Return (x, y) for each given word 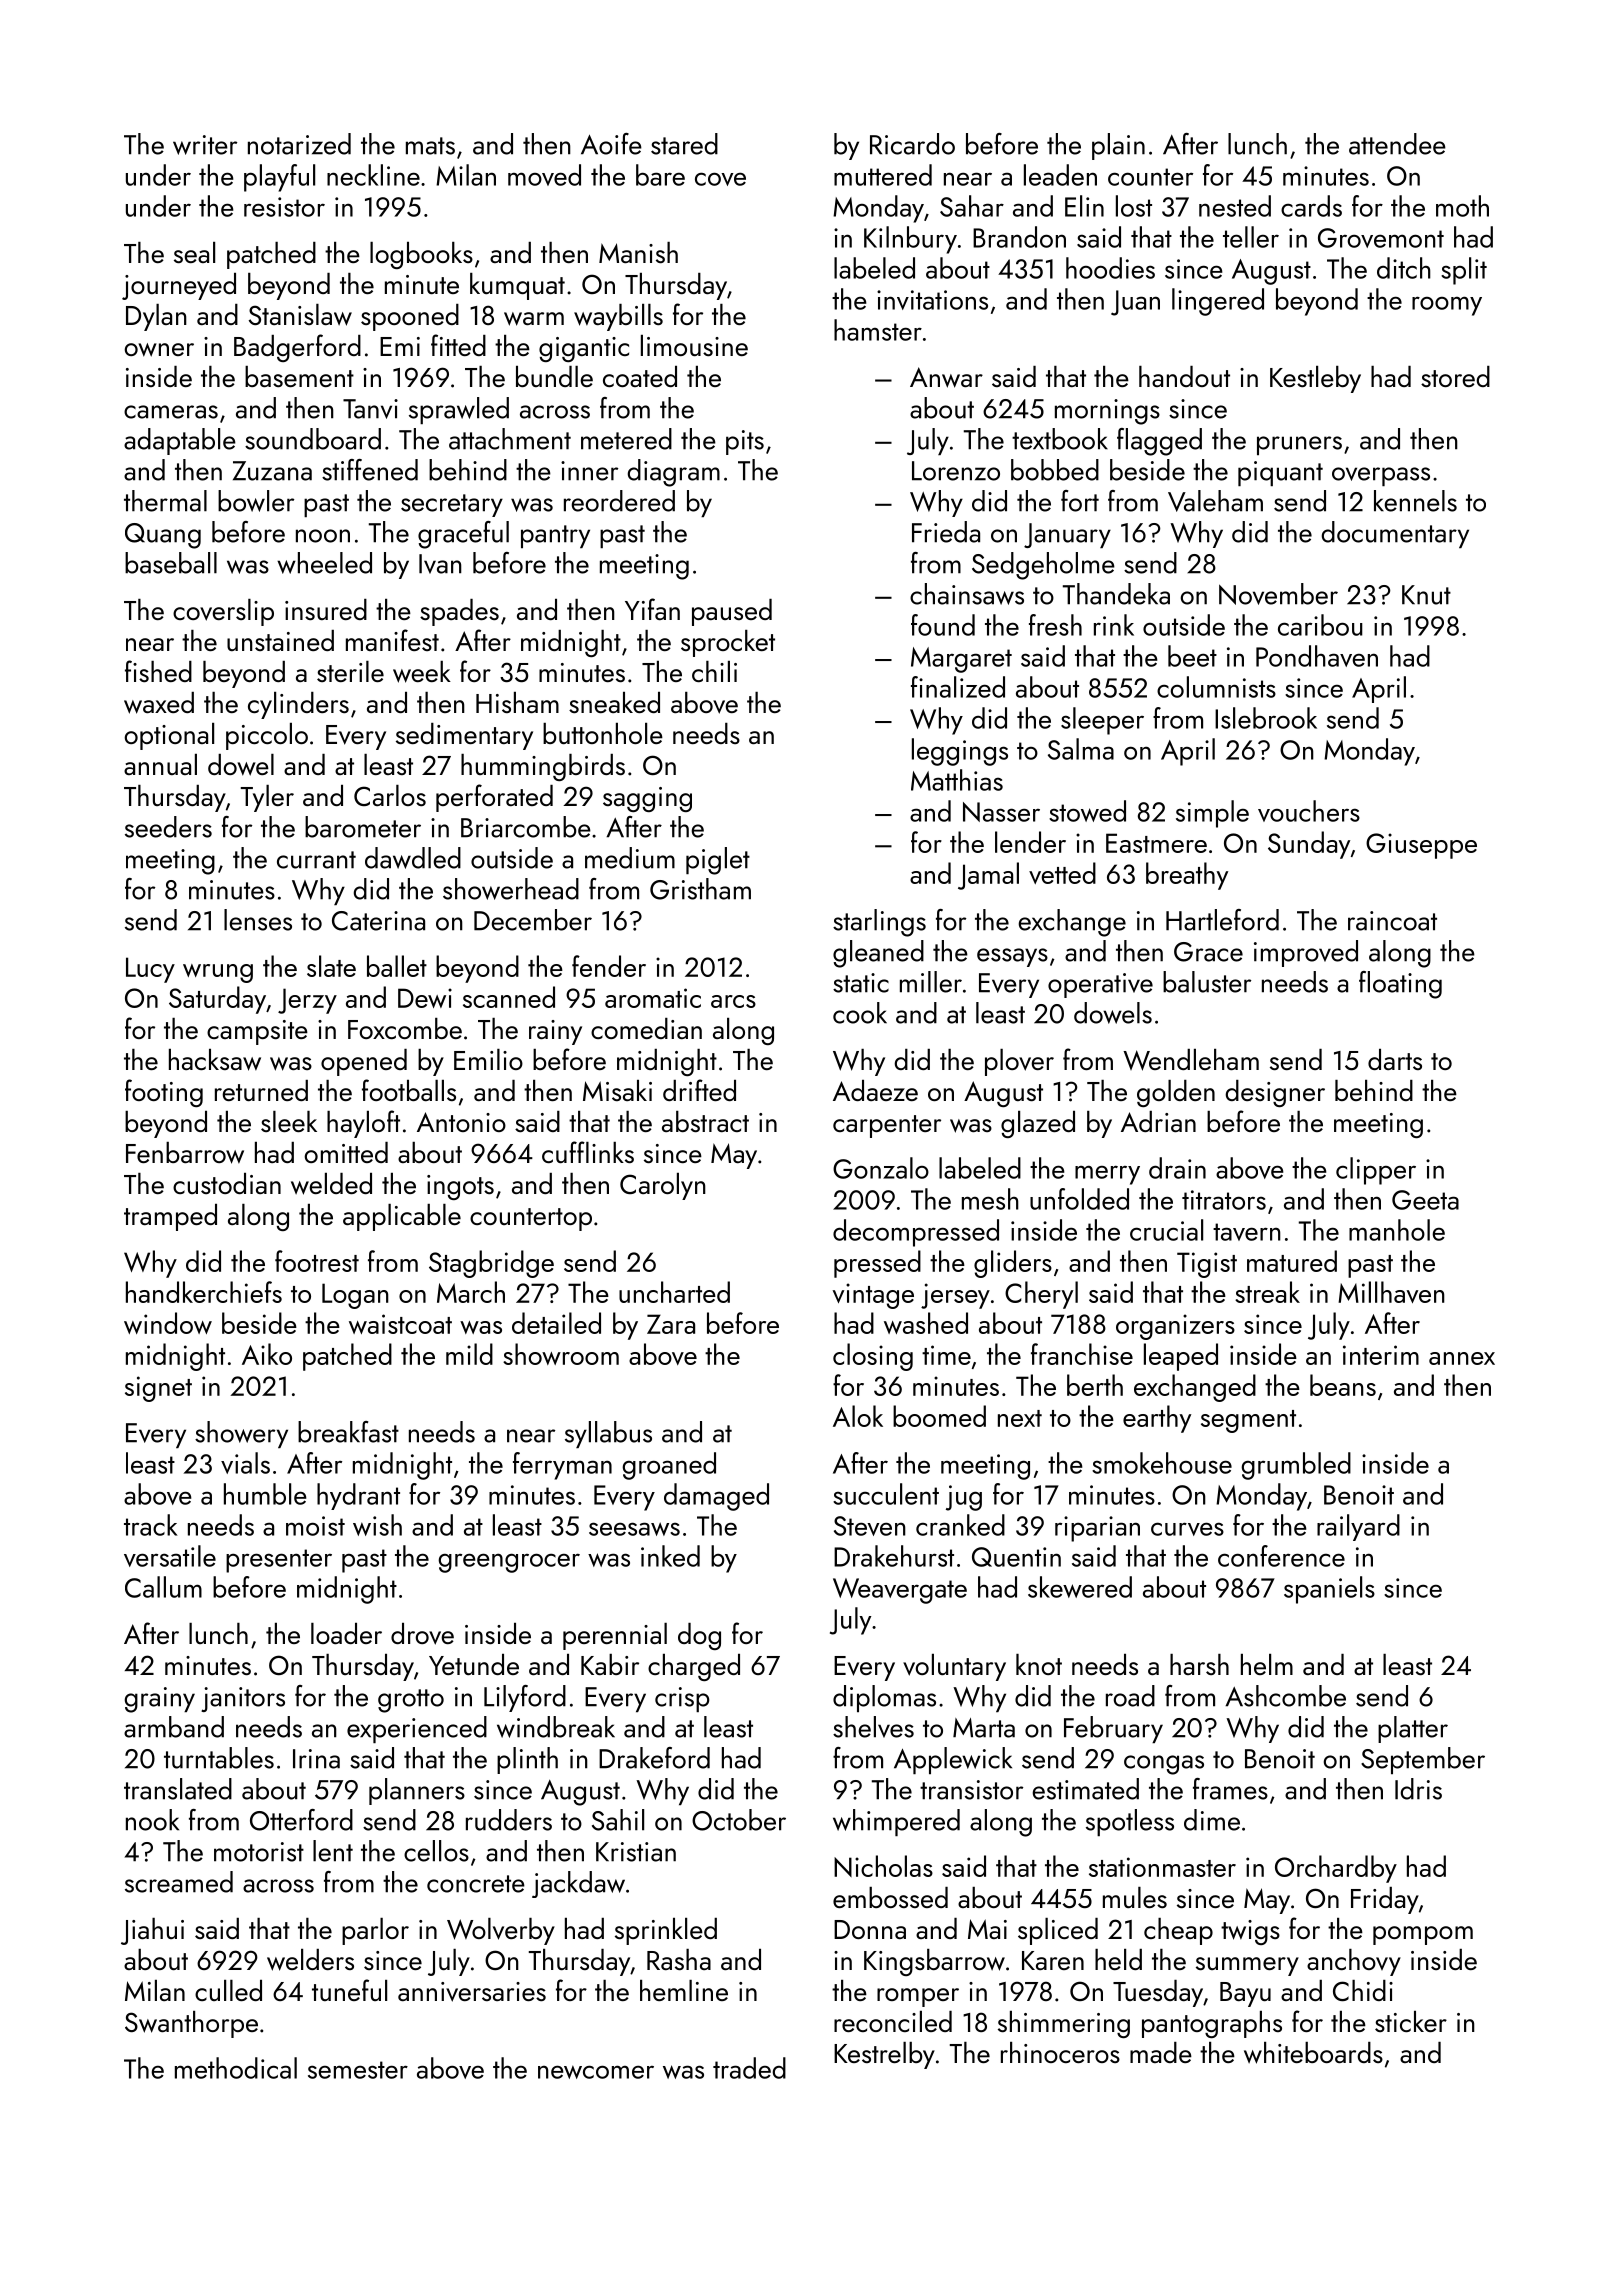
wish (377, 1525)
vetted (1062, 873)
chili (714, 671)
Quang (163, 536)
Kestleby (1315, 379)
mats (430, 146)
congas (1164, 1765)
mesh (990, 1199)
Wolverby (501, 1931)
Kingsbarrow (934, 1962)
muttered (883, 175)
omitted (346, 1152)
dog (699, 1636)
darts (1395, 1059)
